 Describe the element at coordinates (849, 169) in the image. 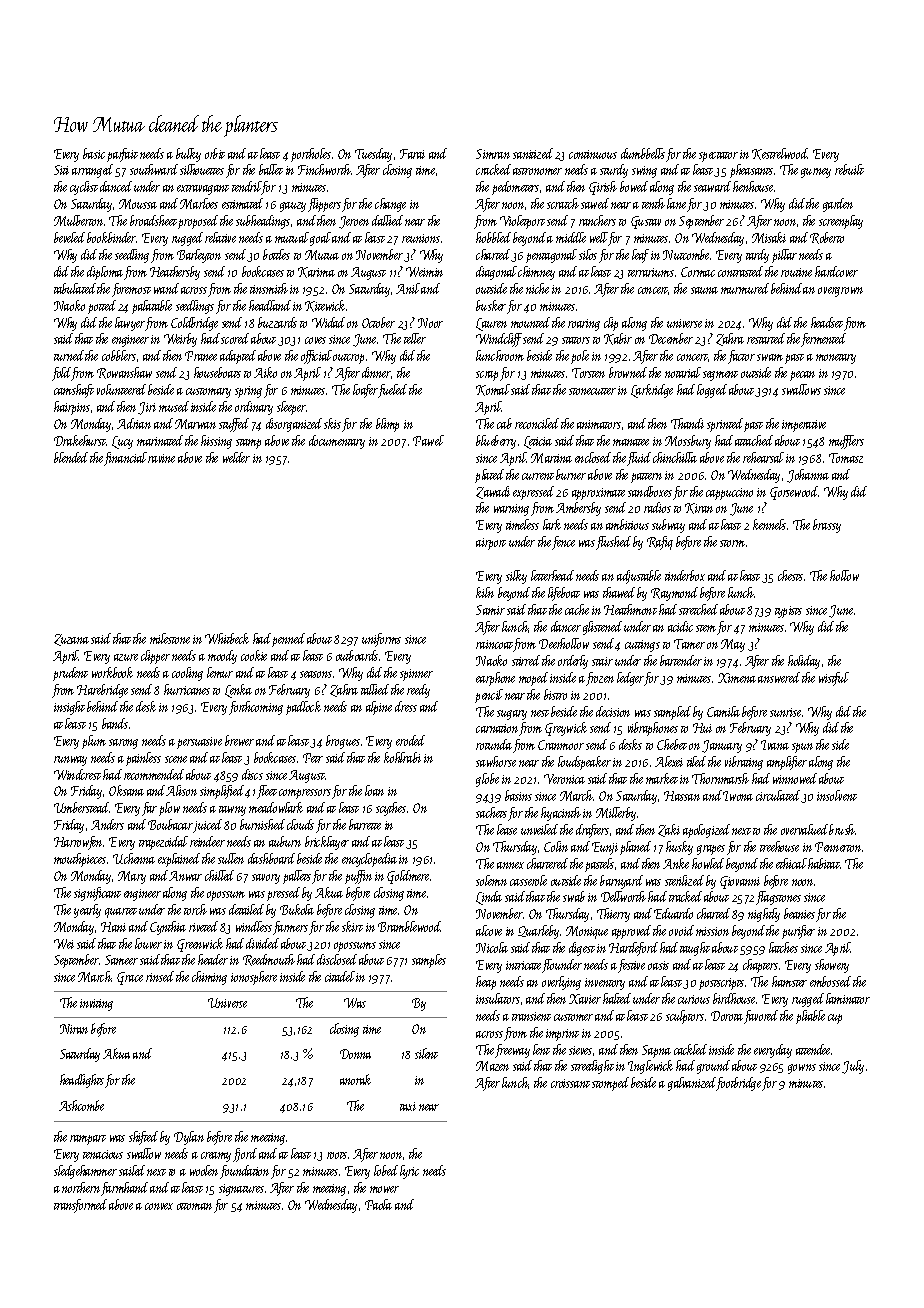

I see `rebuilt` at that location.
